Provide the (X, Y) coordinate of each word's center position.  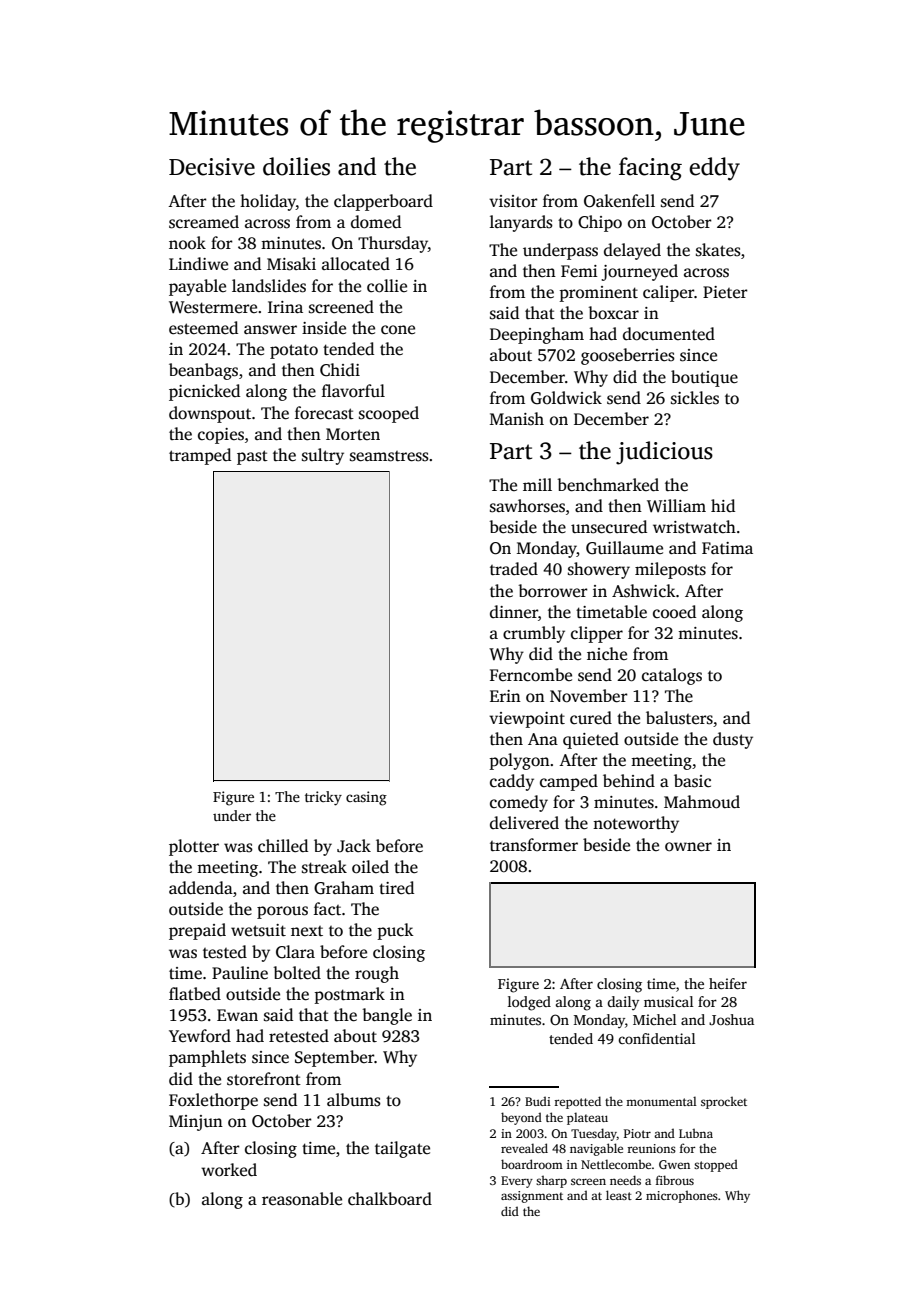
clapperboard (383, 202)
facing (650, 169)
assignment (532, 1197)
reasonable (302, 1199)
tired (396, 888)
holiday (268, 202)
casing (366, 798)
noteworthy (636, 824)
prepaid (197, 931)
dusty (733, 740)
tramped (200, 456)
